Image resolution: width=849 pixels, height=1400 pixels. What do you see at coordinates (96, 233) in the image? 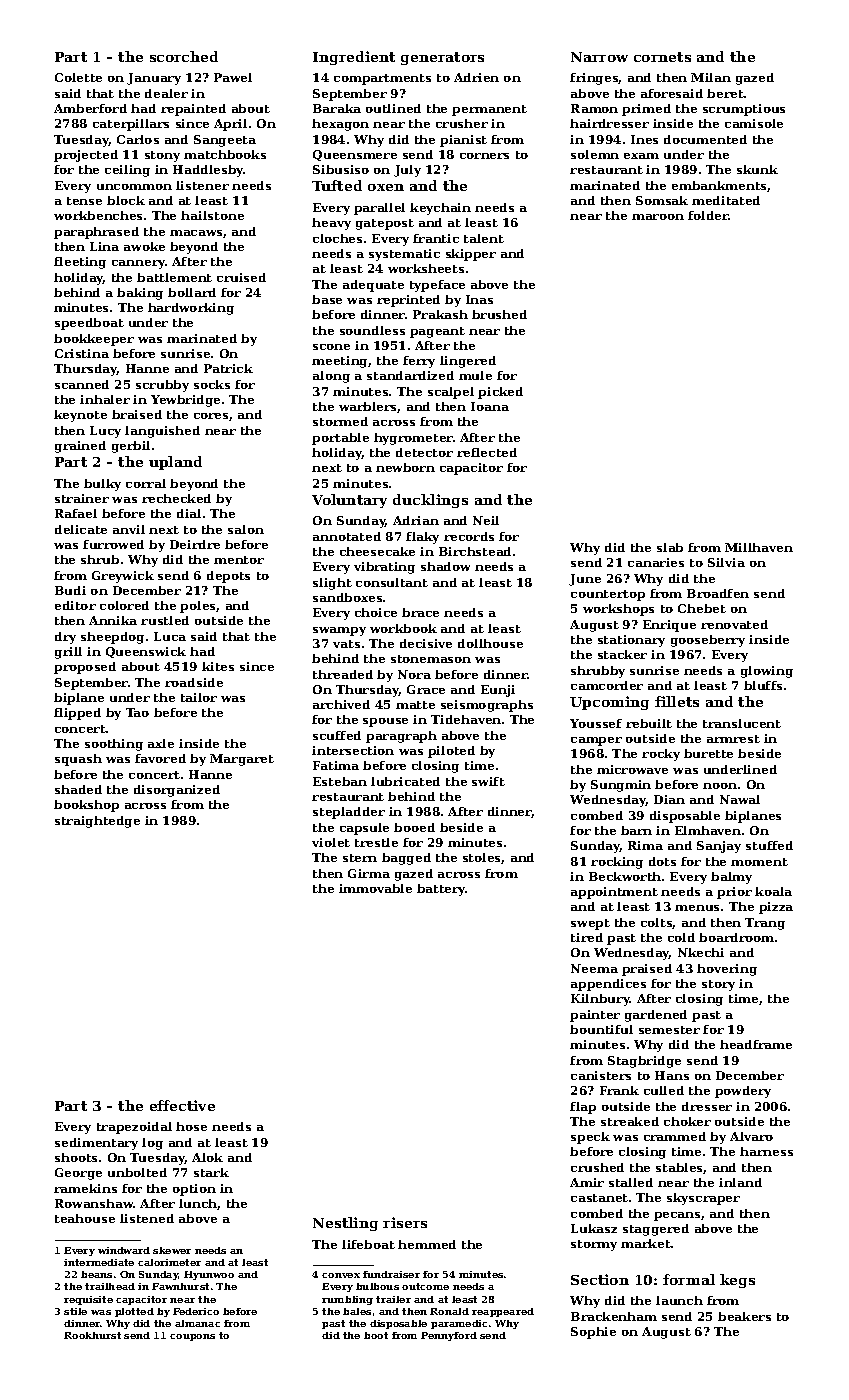
I see `paraphrased` at bounding box center [96, 233].
